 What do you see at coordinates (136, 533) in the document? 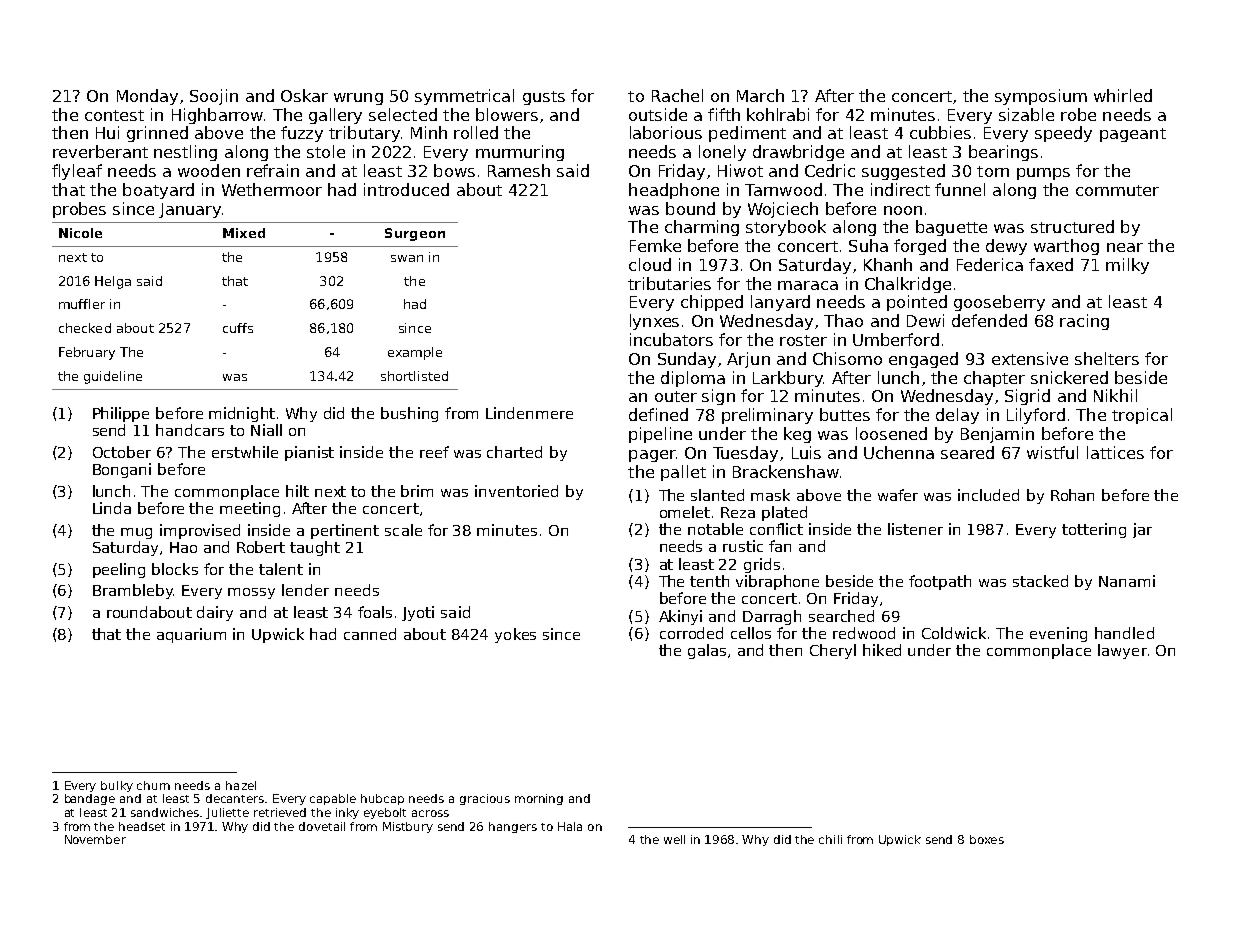
I see `mug` at bounding box center [136, 533].
